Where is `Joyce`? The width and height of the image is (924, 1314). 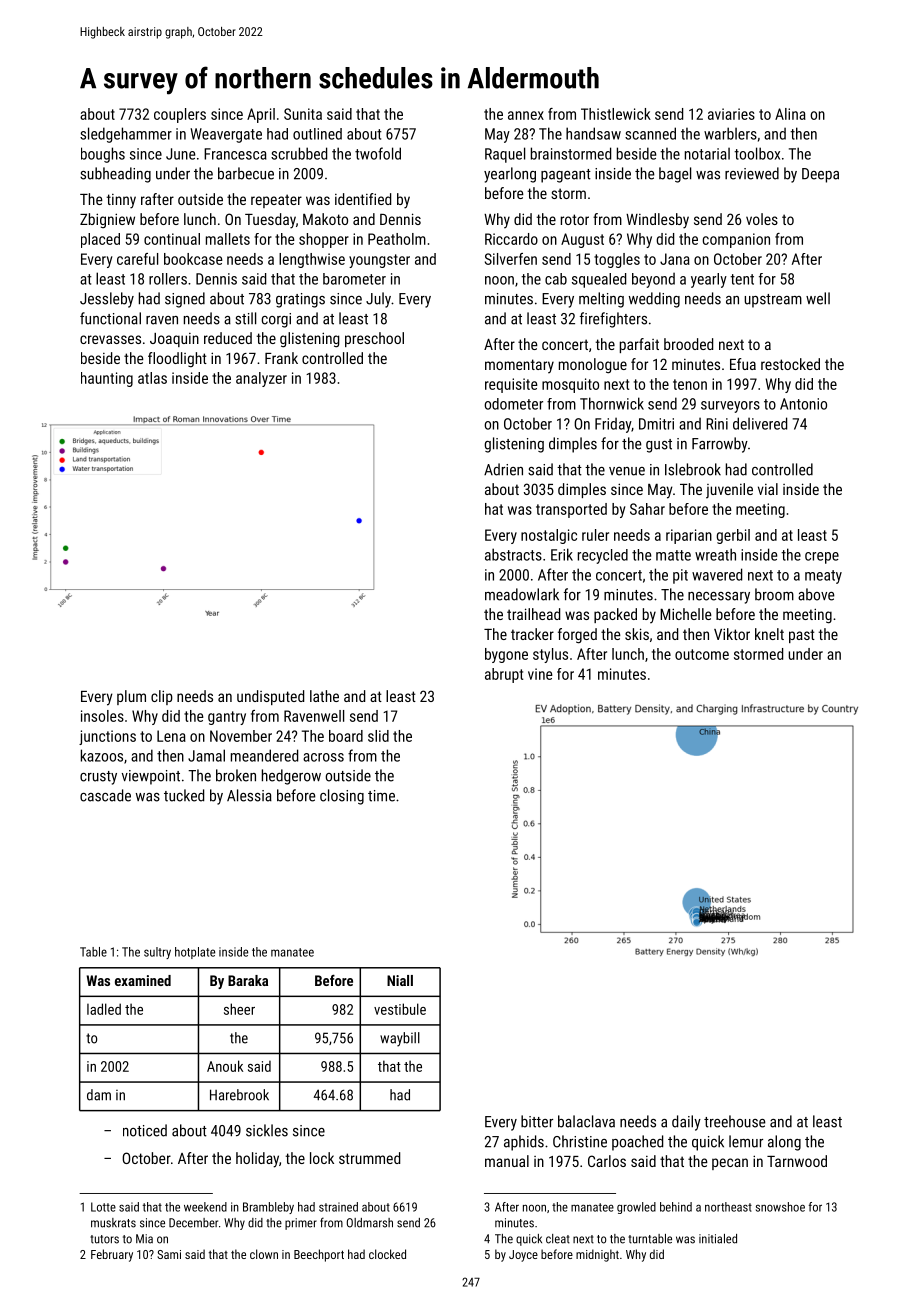
Joyce is located at coordinates (523, 1256).
